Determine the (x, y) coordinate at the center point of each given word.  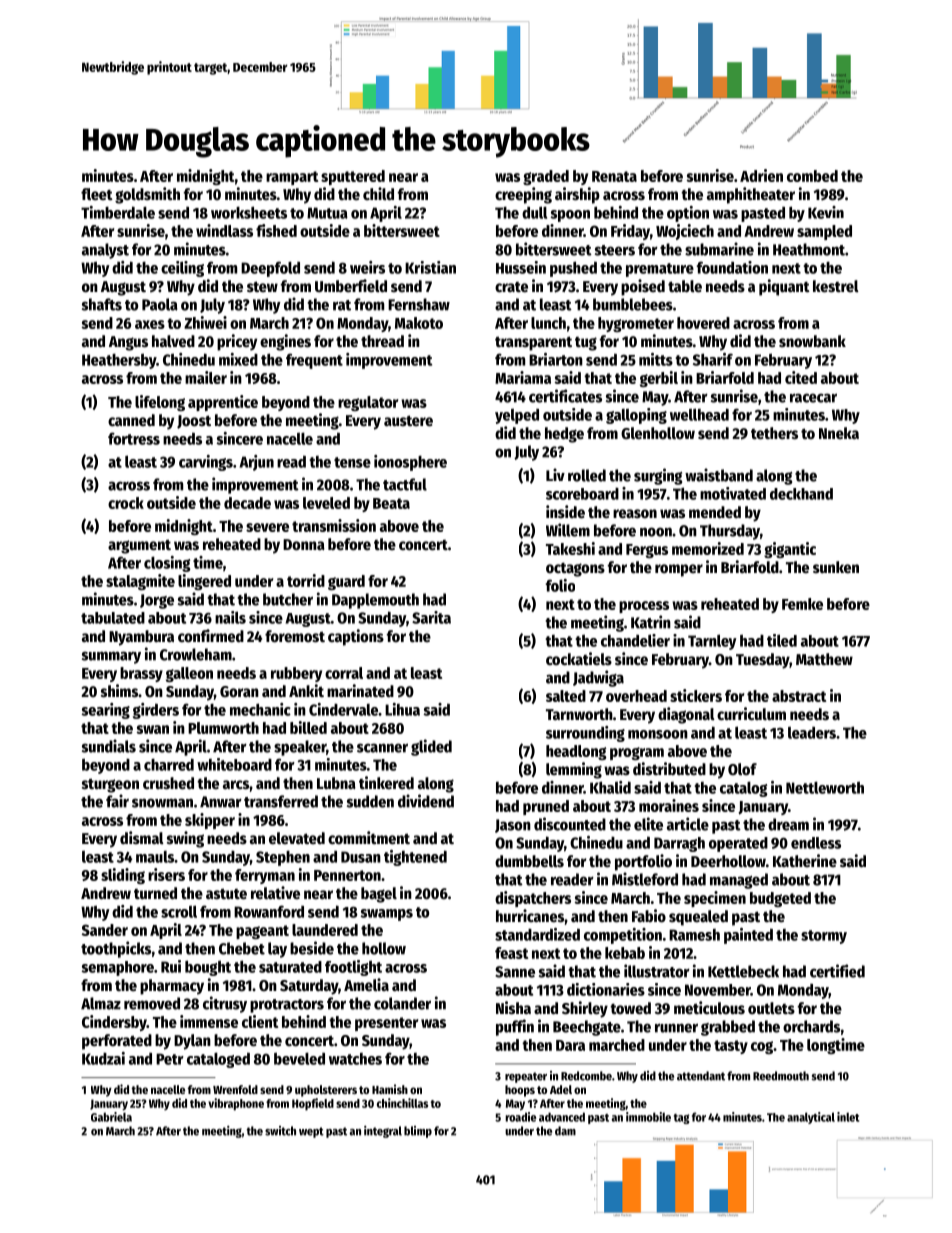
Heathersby (119, 361)
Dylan (192, 1042)
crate (511, 287)
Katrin (651, 622)
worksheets (249, 212)
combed (812, 176)
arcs (236, 785)
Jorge (157, 601)
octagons (575, 569)
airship (577, 195)
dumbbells (529, 861)
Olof (742, 769)
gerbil (659, 379)
